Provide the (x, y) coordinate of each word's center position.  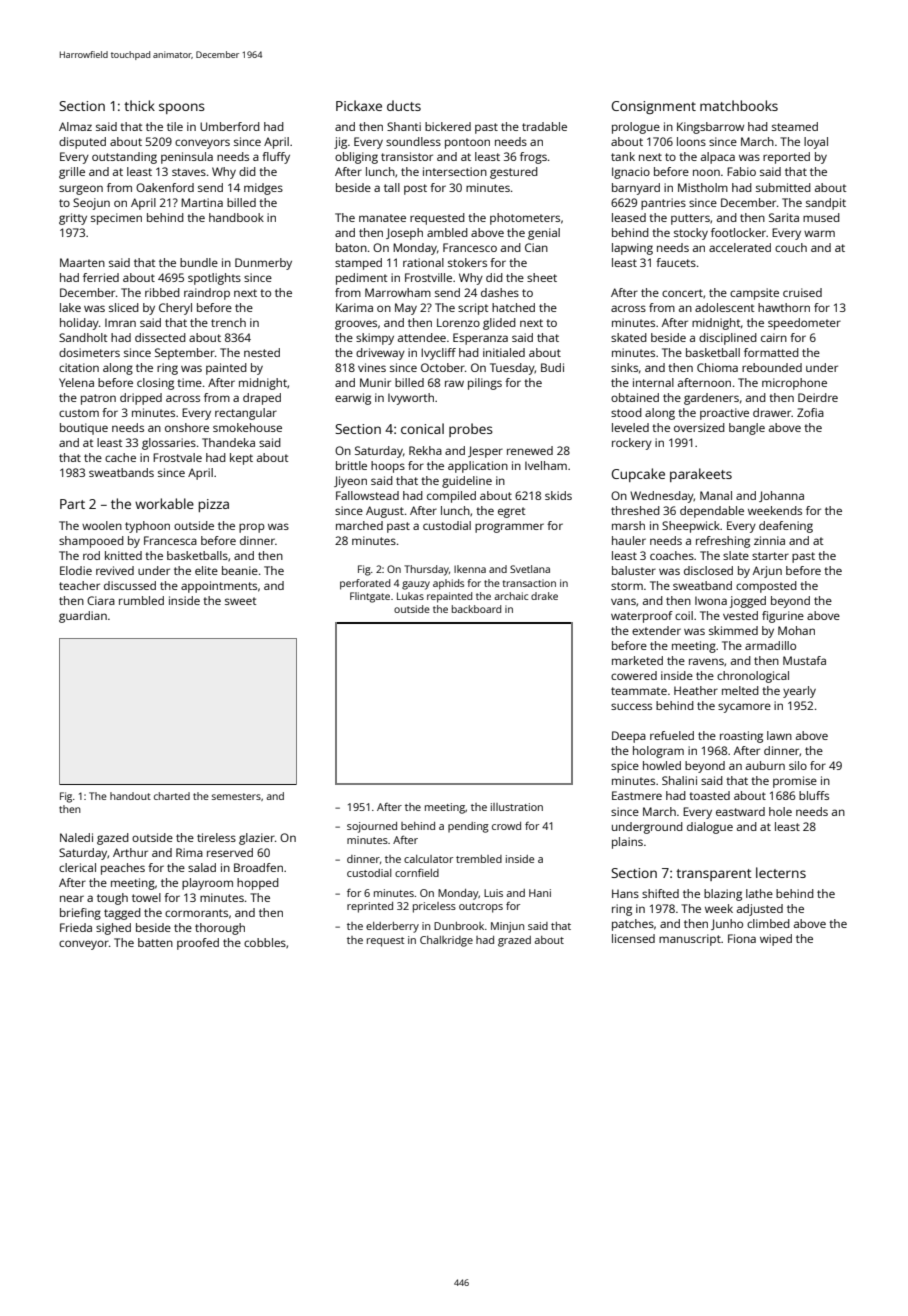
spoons (182, 108)
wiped (776, 940)
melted (740, 690)
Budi (552, 367)
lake (70, 307)
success (631, 706)
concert (682, 293)
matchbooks (739, 105)
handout (130, 796)
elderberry (392, 927)
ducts (404, 105)
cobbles (265, 942)
